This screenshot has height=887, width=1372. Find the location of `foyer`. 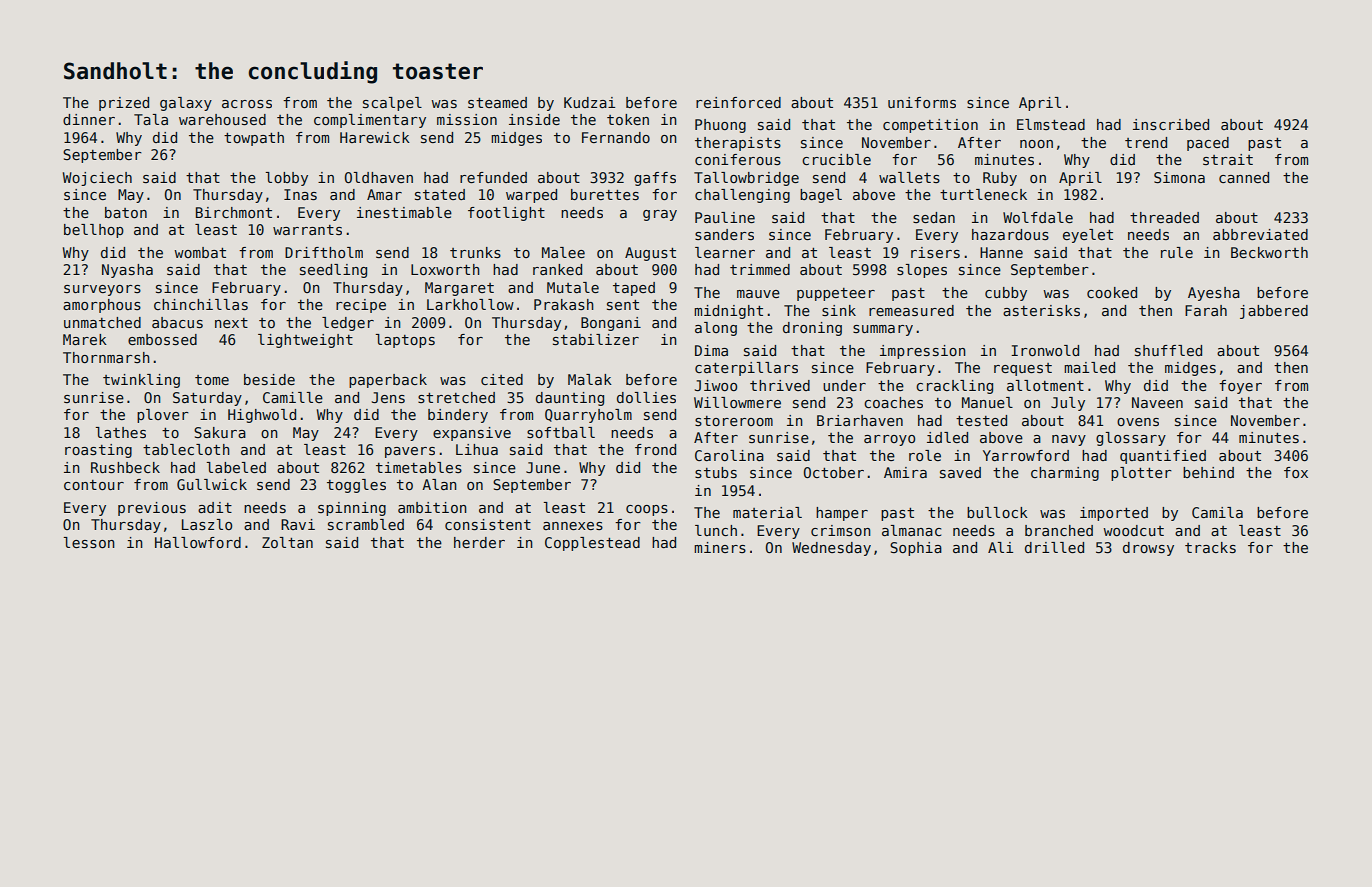

foyer is located at coordinates (1240, 387).
